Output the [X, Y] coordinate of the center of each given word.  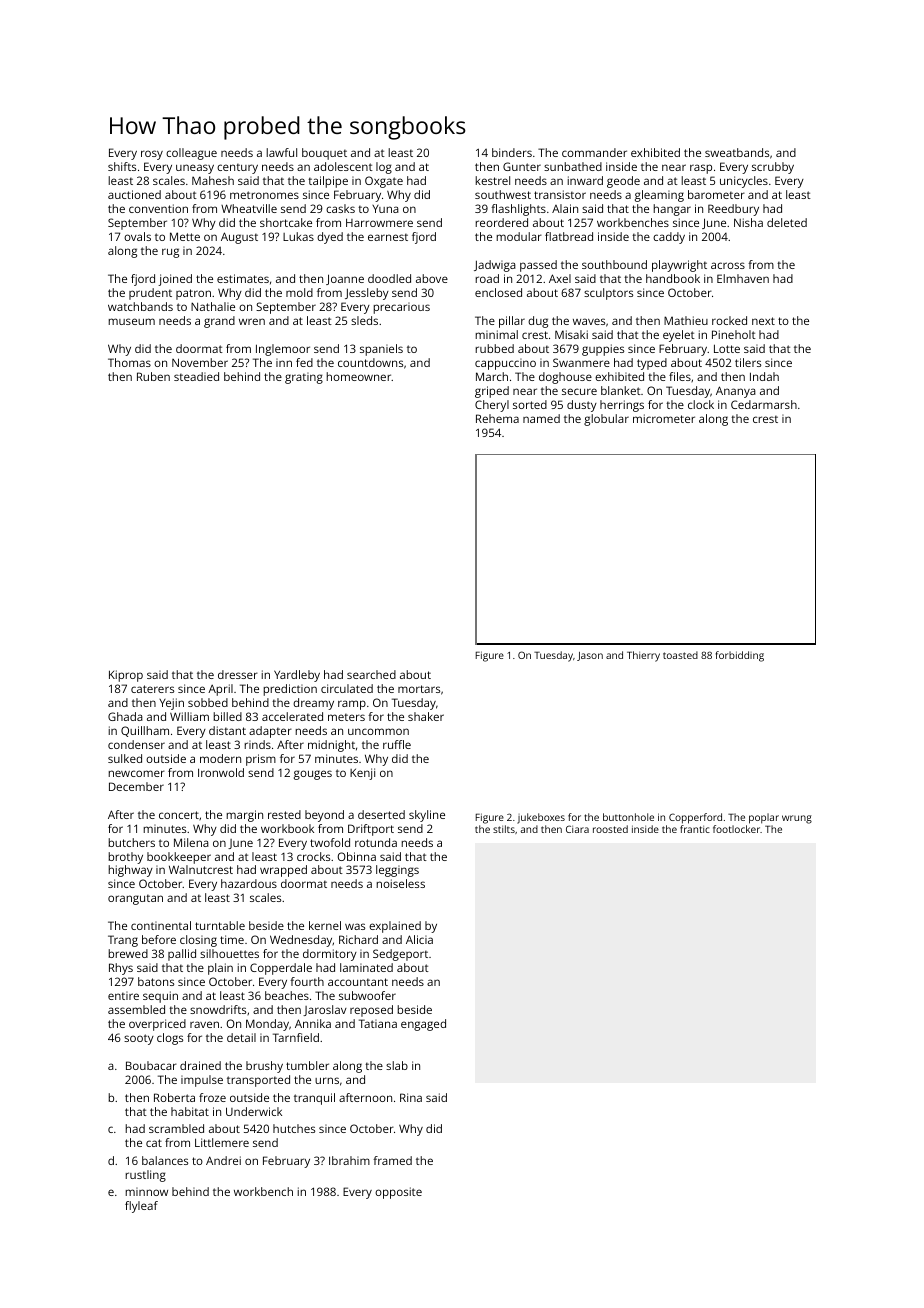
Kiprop [126, 676]
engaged [423, 1025]
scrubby [773, 168]
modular [519, 236]
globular [606, 420]
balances [165, 1160]
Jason [590, 656]
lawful [281, 152]
